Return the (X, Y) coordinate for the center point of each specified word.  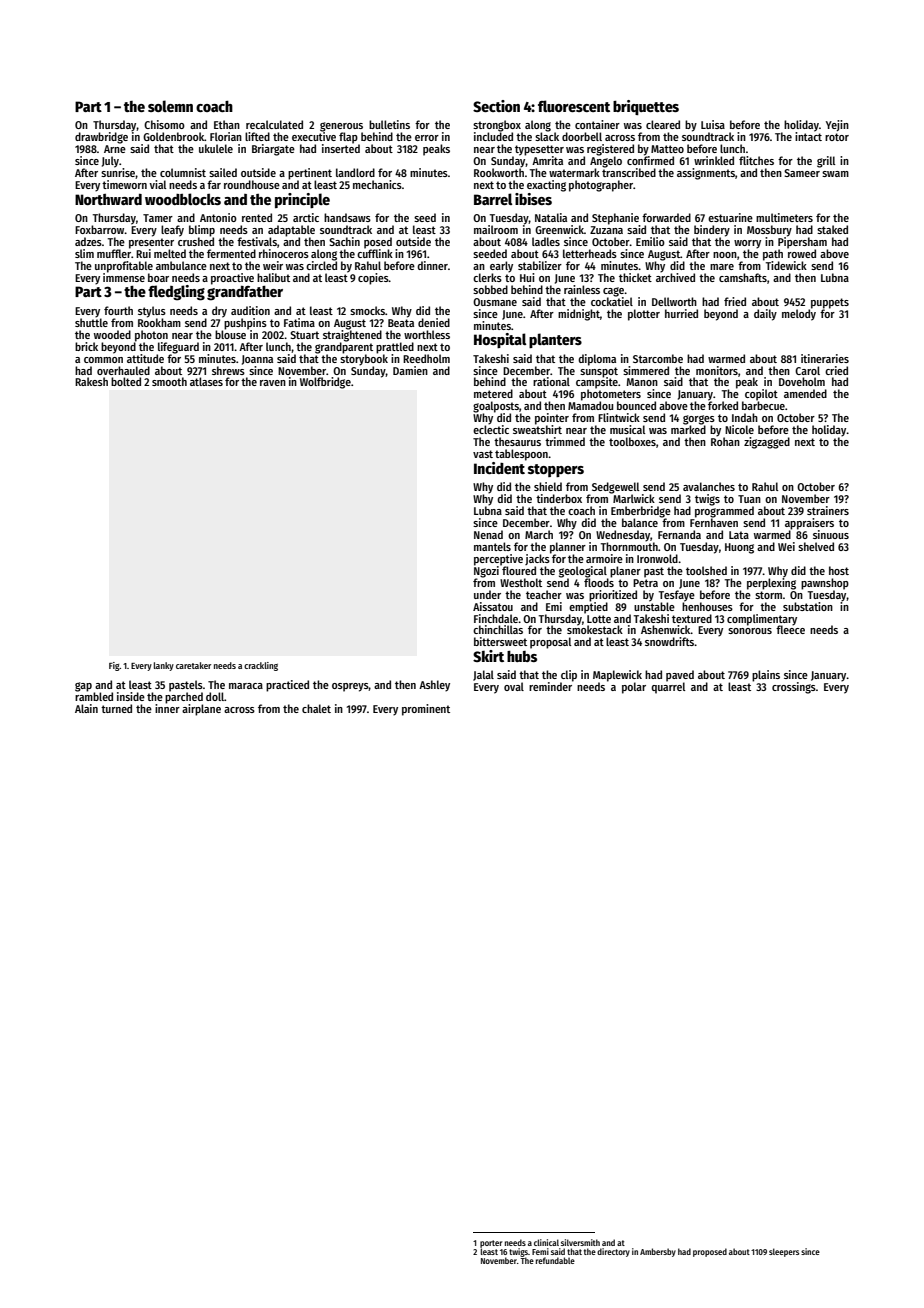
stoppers (556, 470)
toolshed (706, 570)
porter (491, 1244)
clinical (546, 1242)
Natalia (551, 217)
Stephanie (615, 219)
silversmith (580, 1242)
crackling (261, 666)
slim (84, 253)
